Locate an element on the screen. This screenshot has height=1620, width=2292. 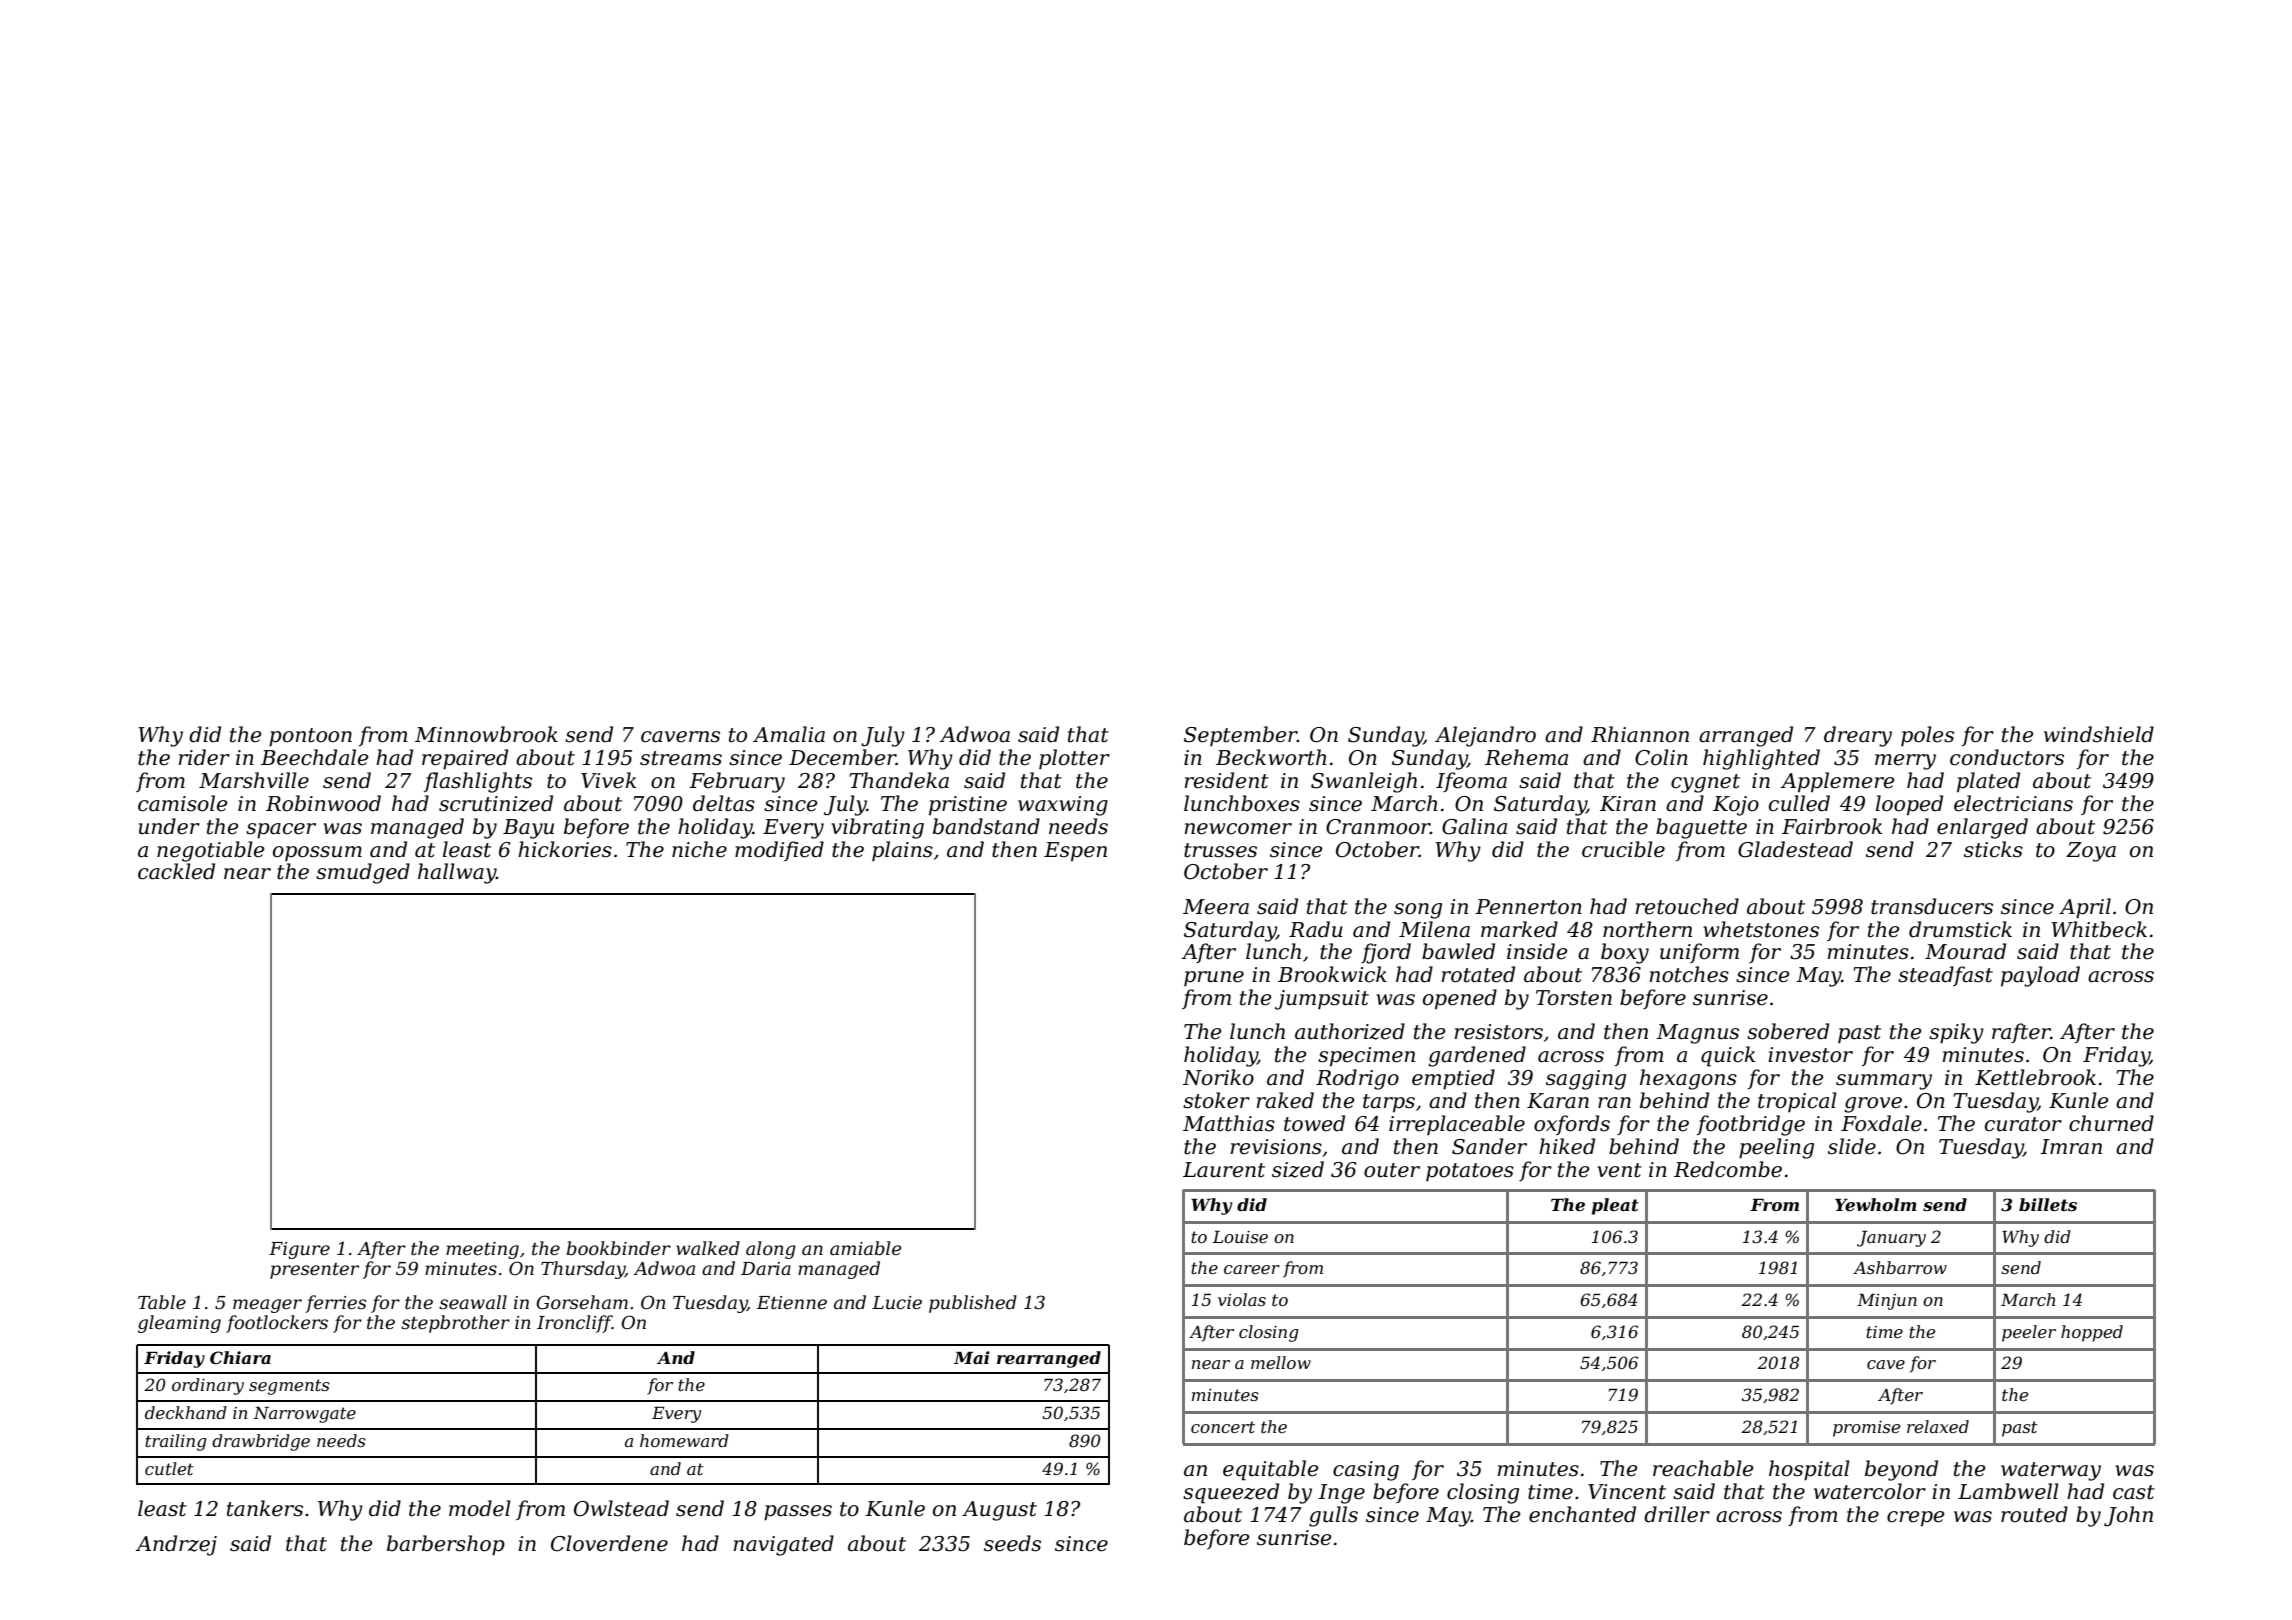
gardened is located at coordinates (1477, 1056).
